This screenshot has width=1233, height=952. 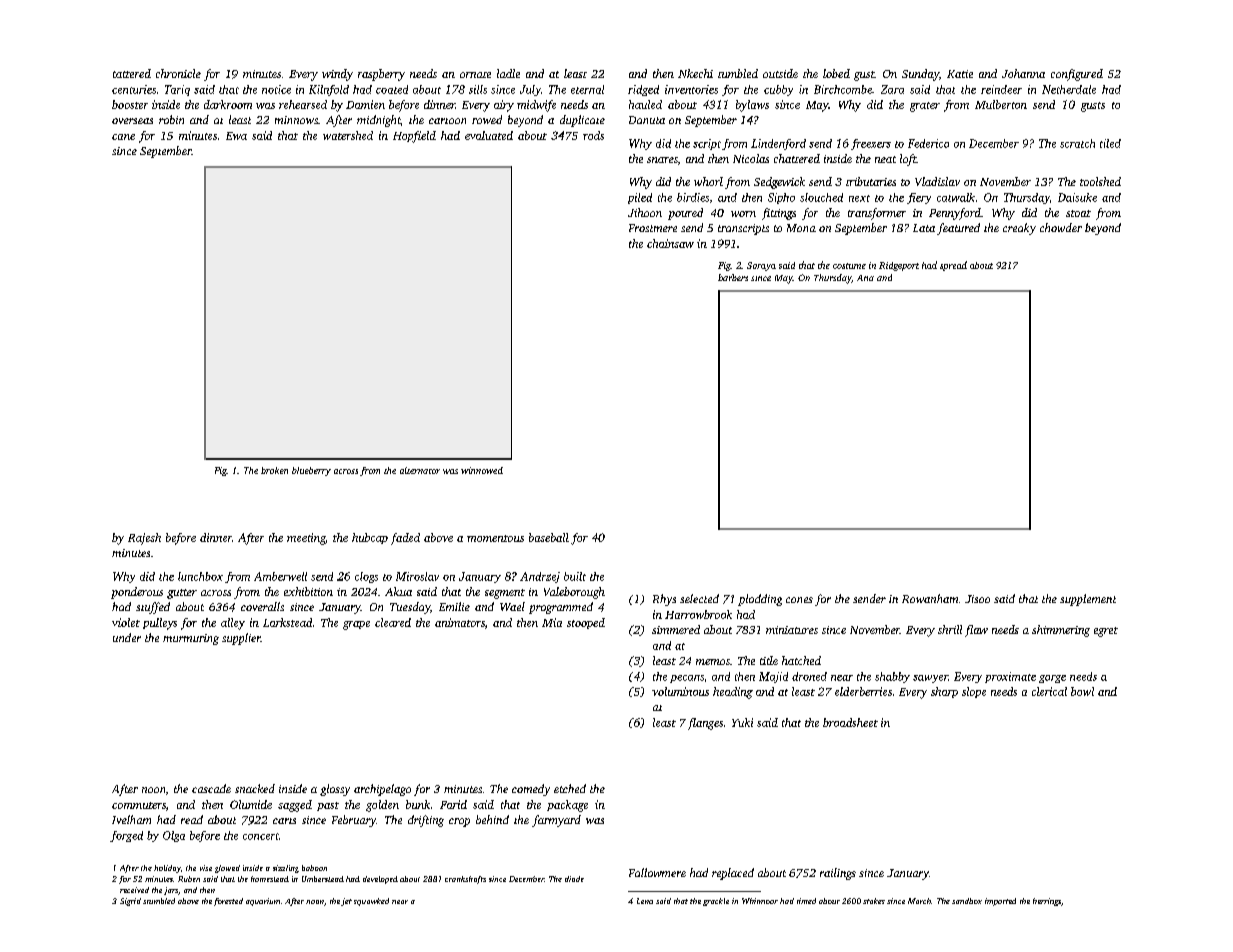 I want to click on windy, so click(x=337, y=75).
